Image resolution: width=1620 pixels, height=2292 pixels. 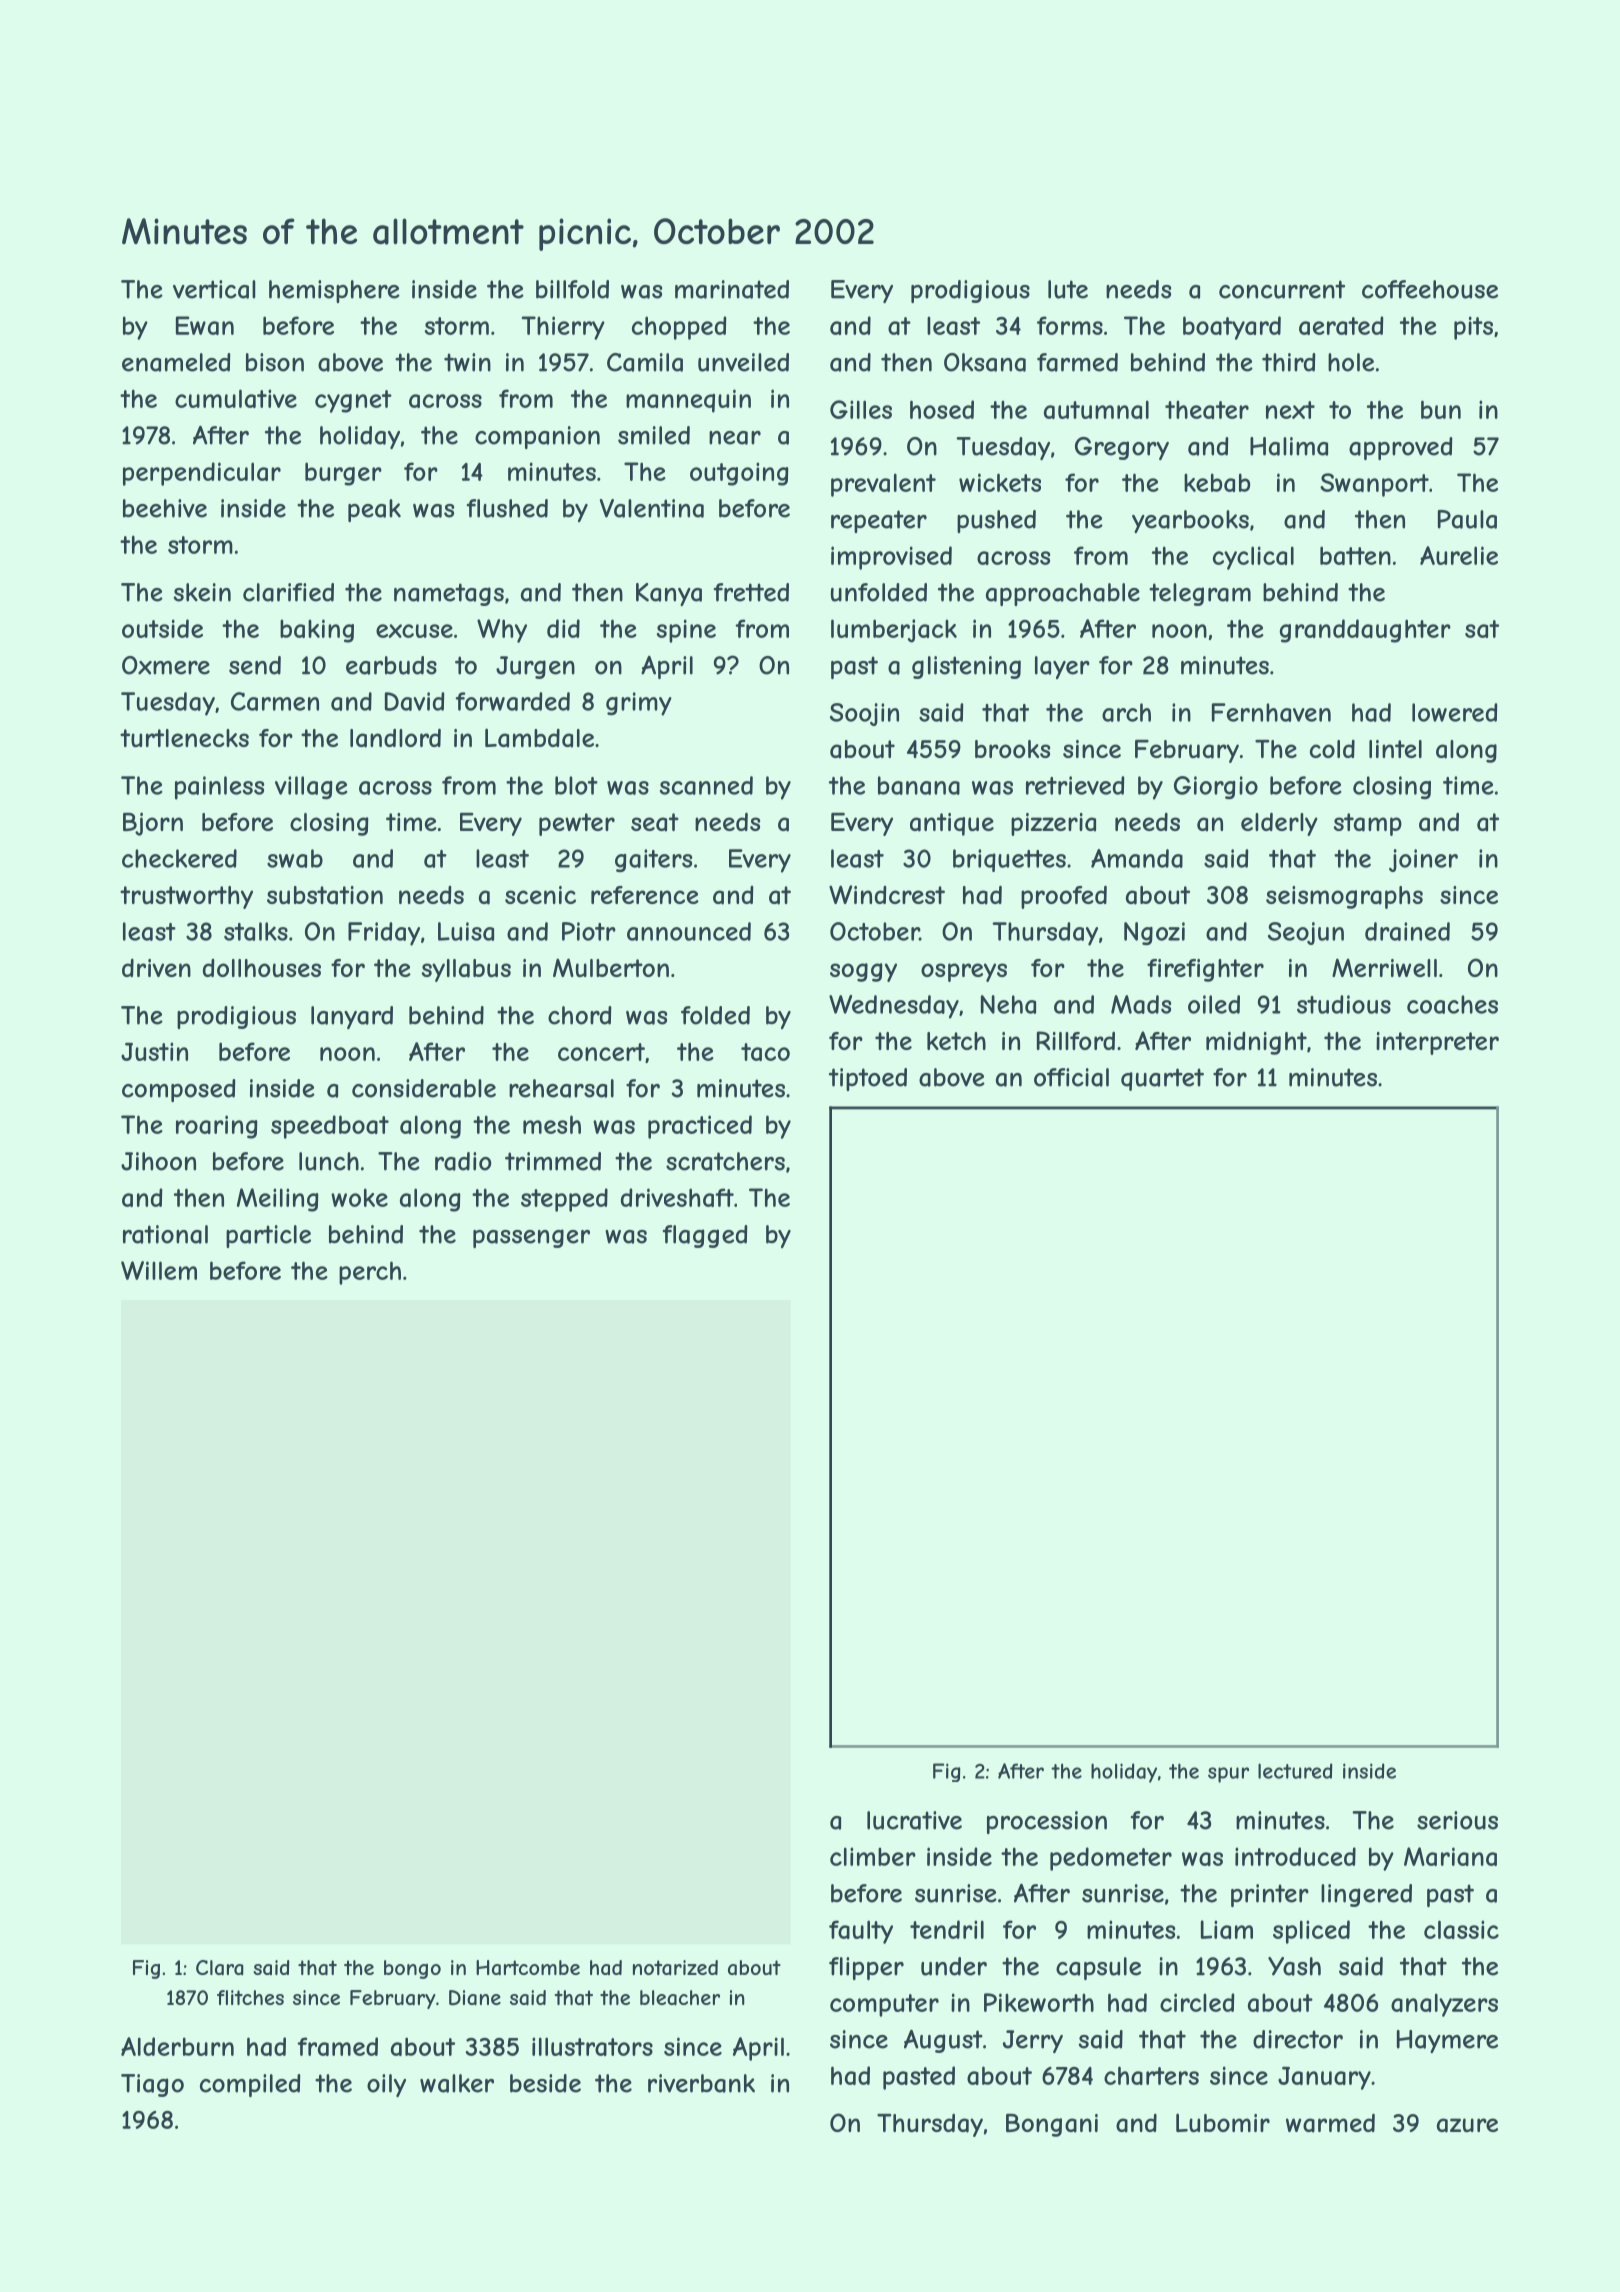 I want to click on interpreter, so click(x=1437, y=1043).
